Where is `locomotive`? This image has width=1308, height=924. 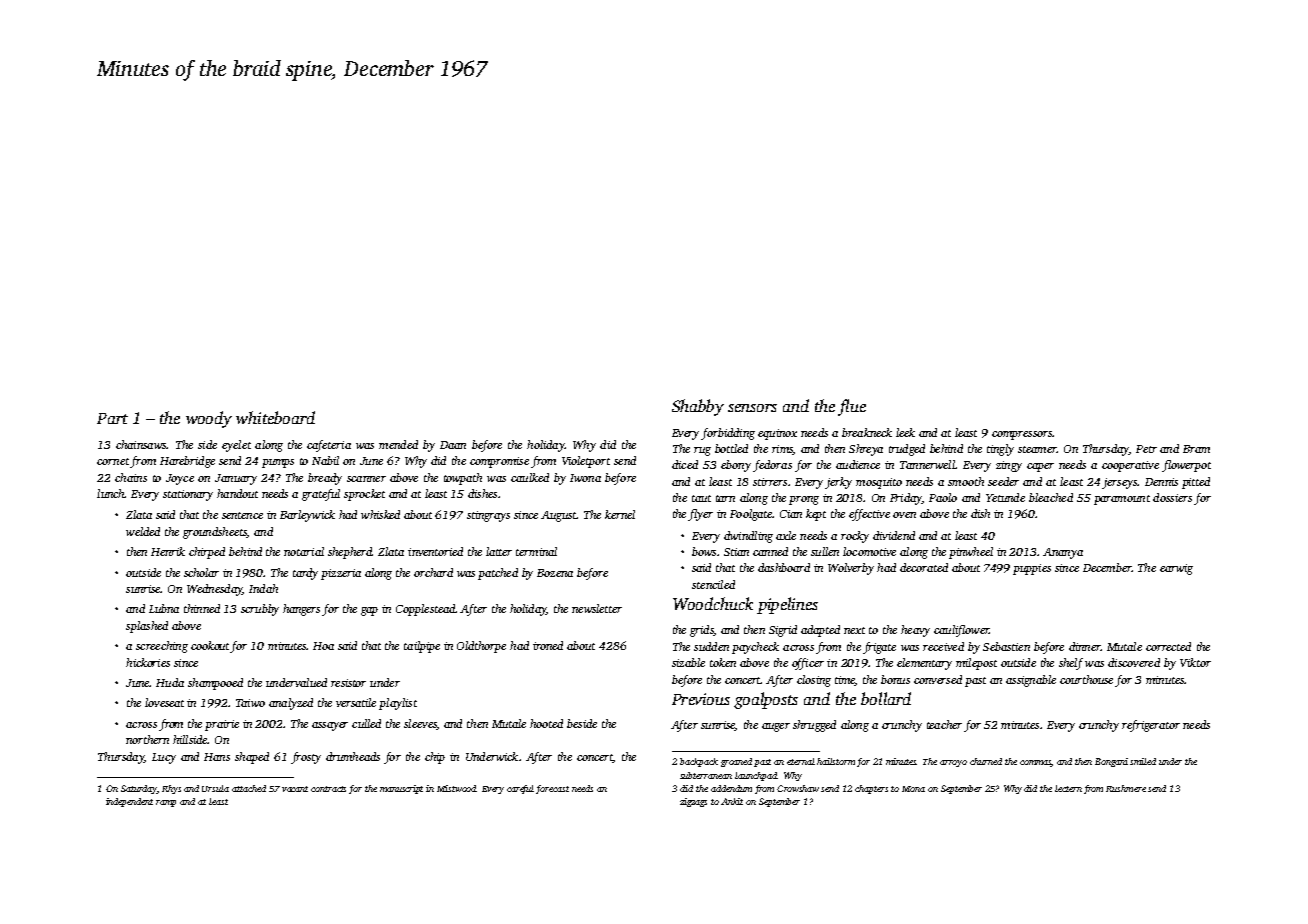 locomotive is located at coordinates (869, 551).
